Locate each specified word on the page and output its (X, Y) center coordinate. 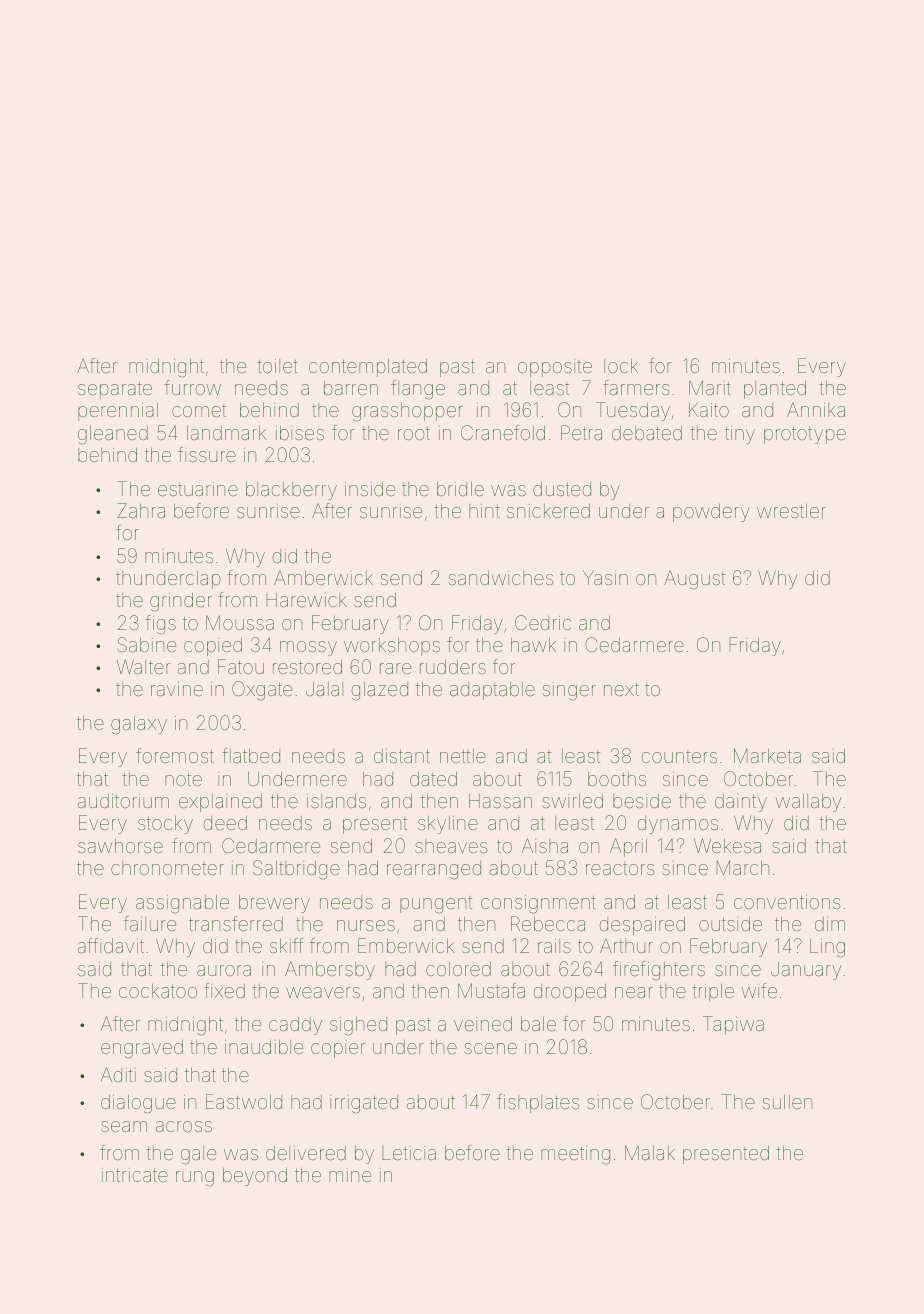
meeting (575, 1155)
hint (484, 511)
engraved (142, 1049)
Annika (816, 409)
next (621, 689)
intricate (135, 1175)
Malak (650, 1152)
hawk (533, 645)
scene (490, 1048)
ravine (177, 689)
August (694, 580)
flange (418, 390)
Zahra (141, 510)
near (634, 992)
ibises (300, 433)
